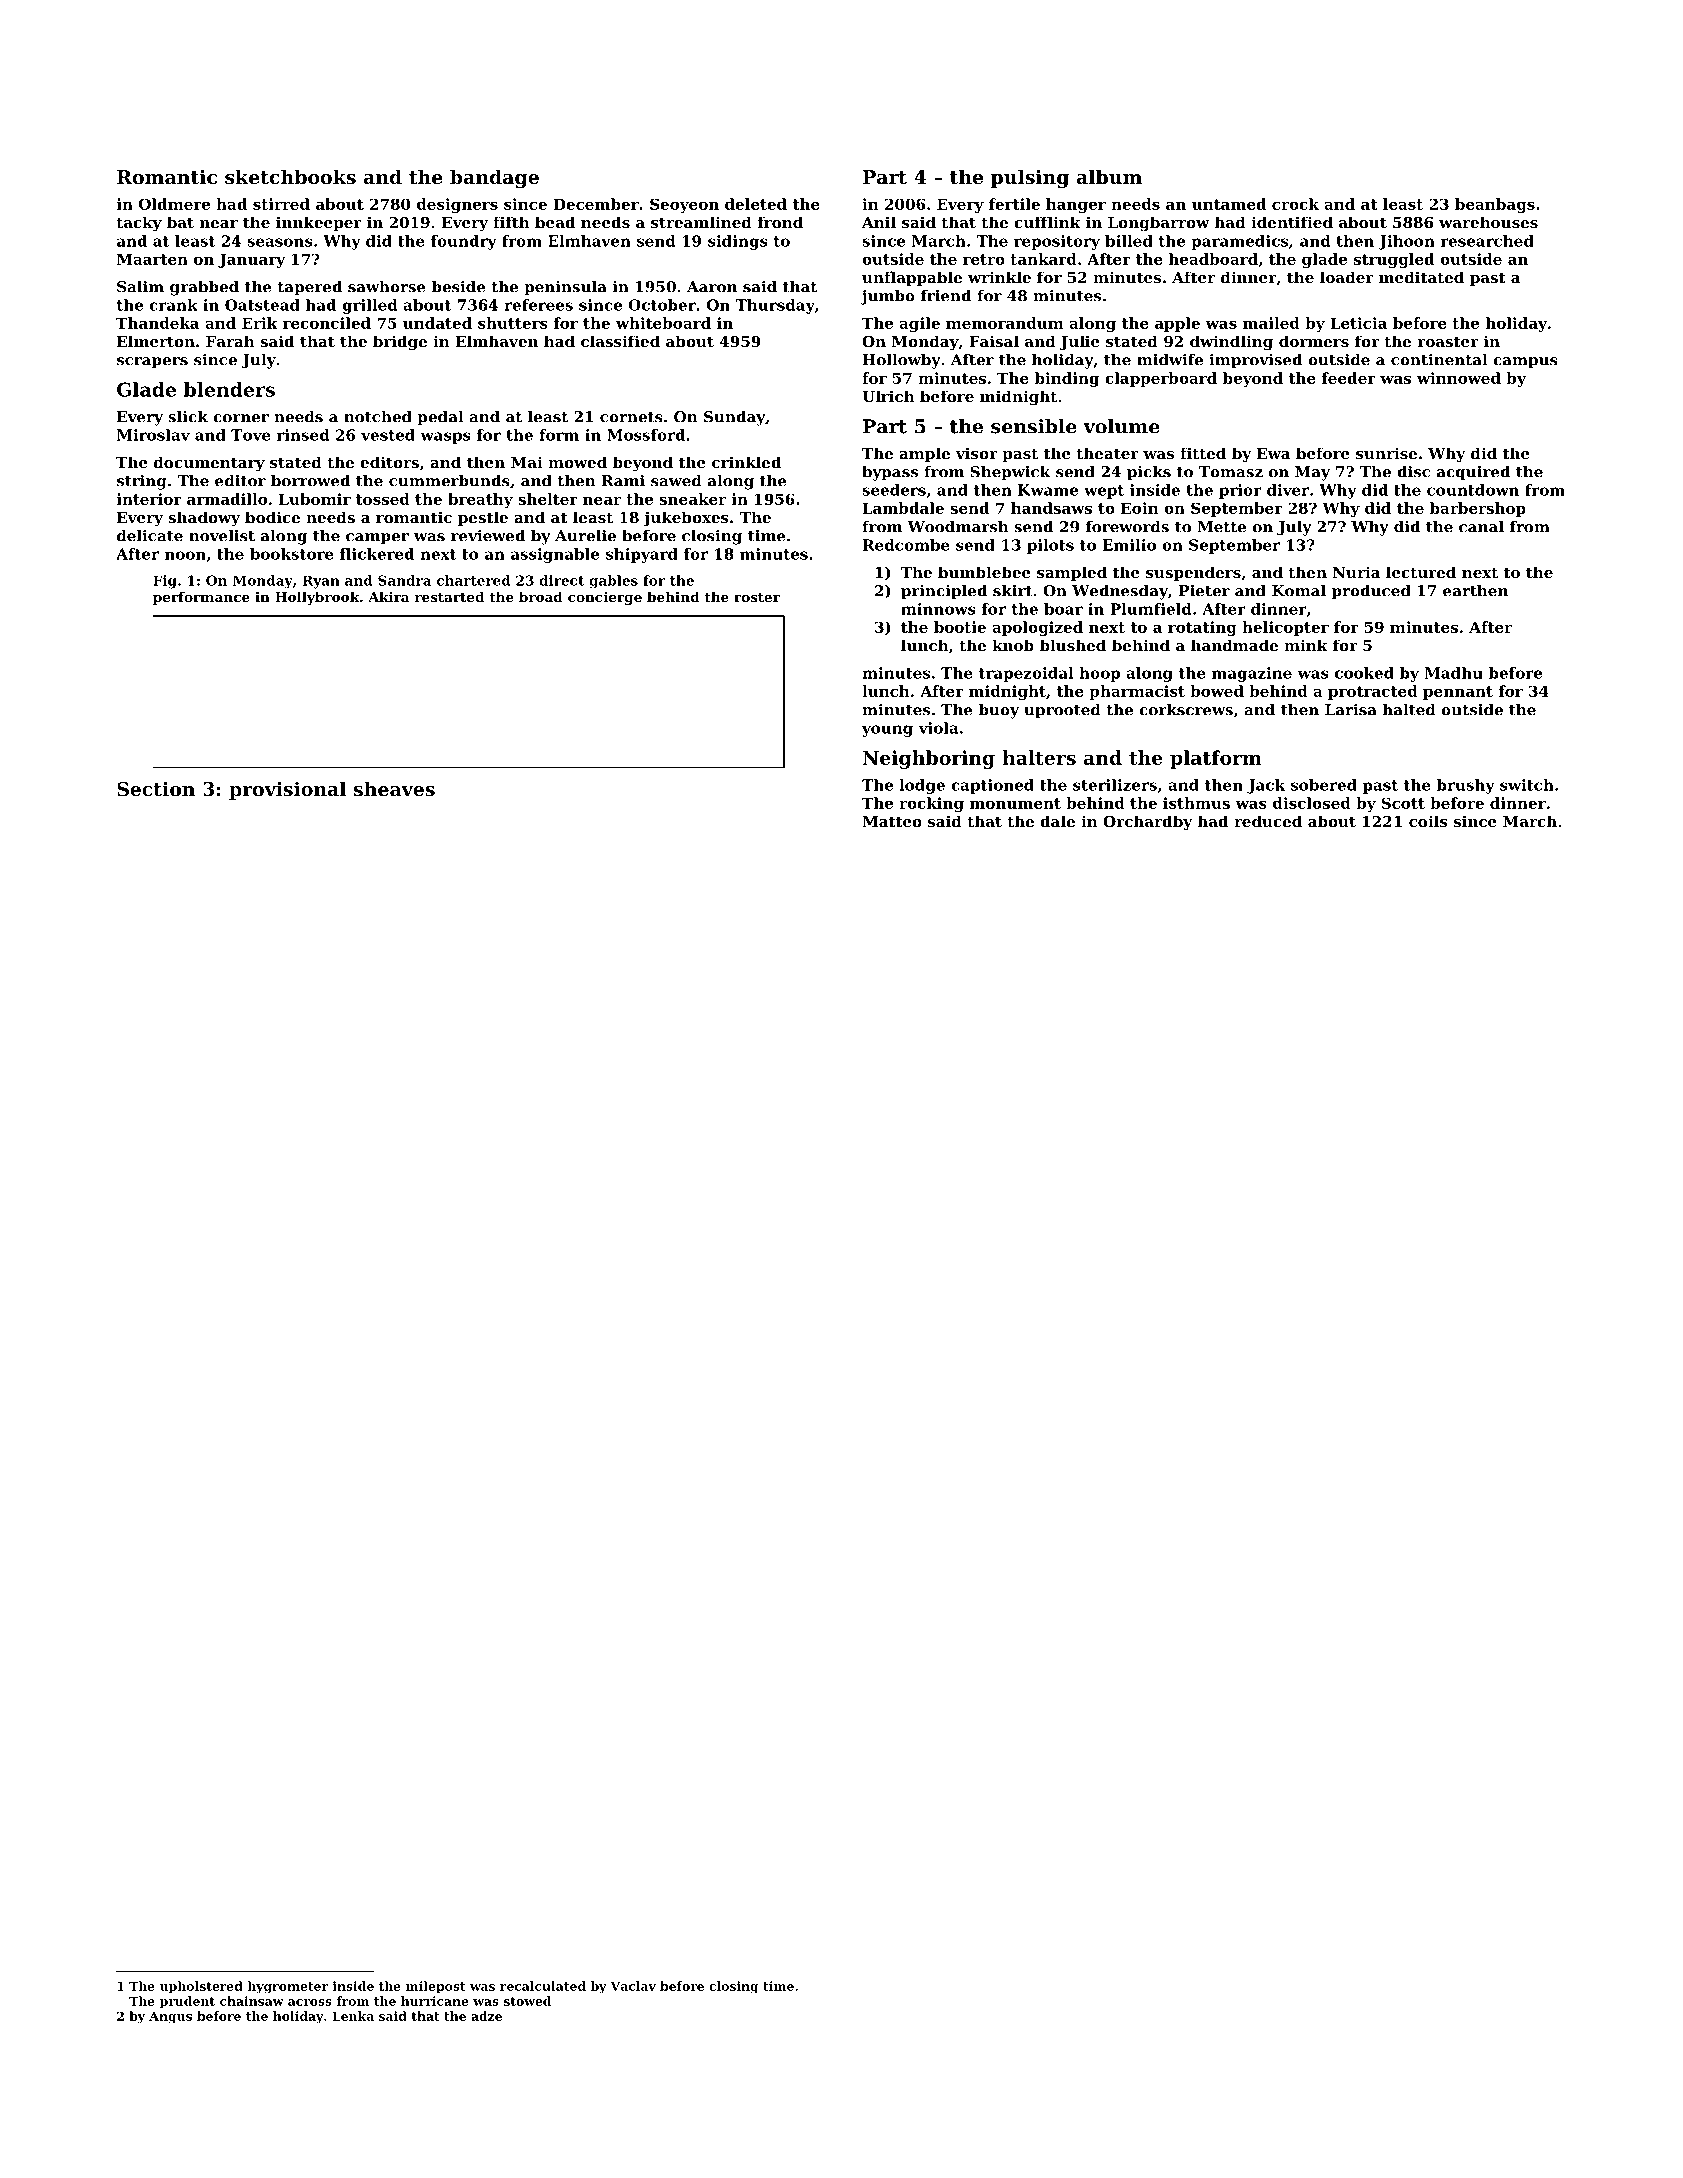 Image resolution: width=1683 pixels, height=2178 pixels. Describe the element at coordinates (201, 1987) in the page. I see `upholstered` at that location.
